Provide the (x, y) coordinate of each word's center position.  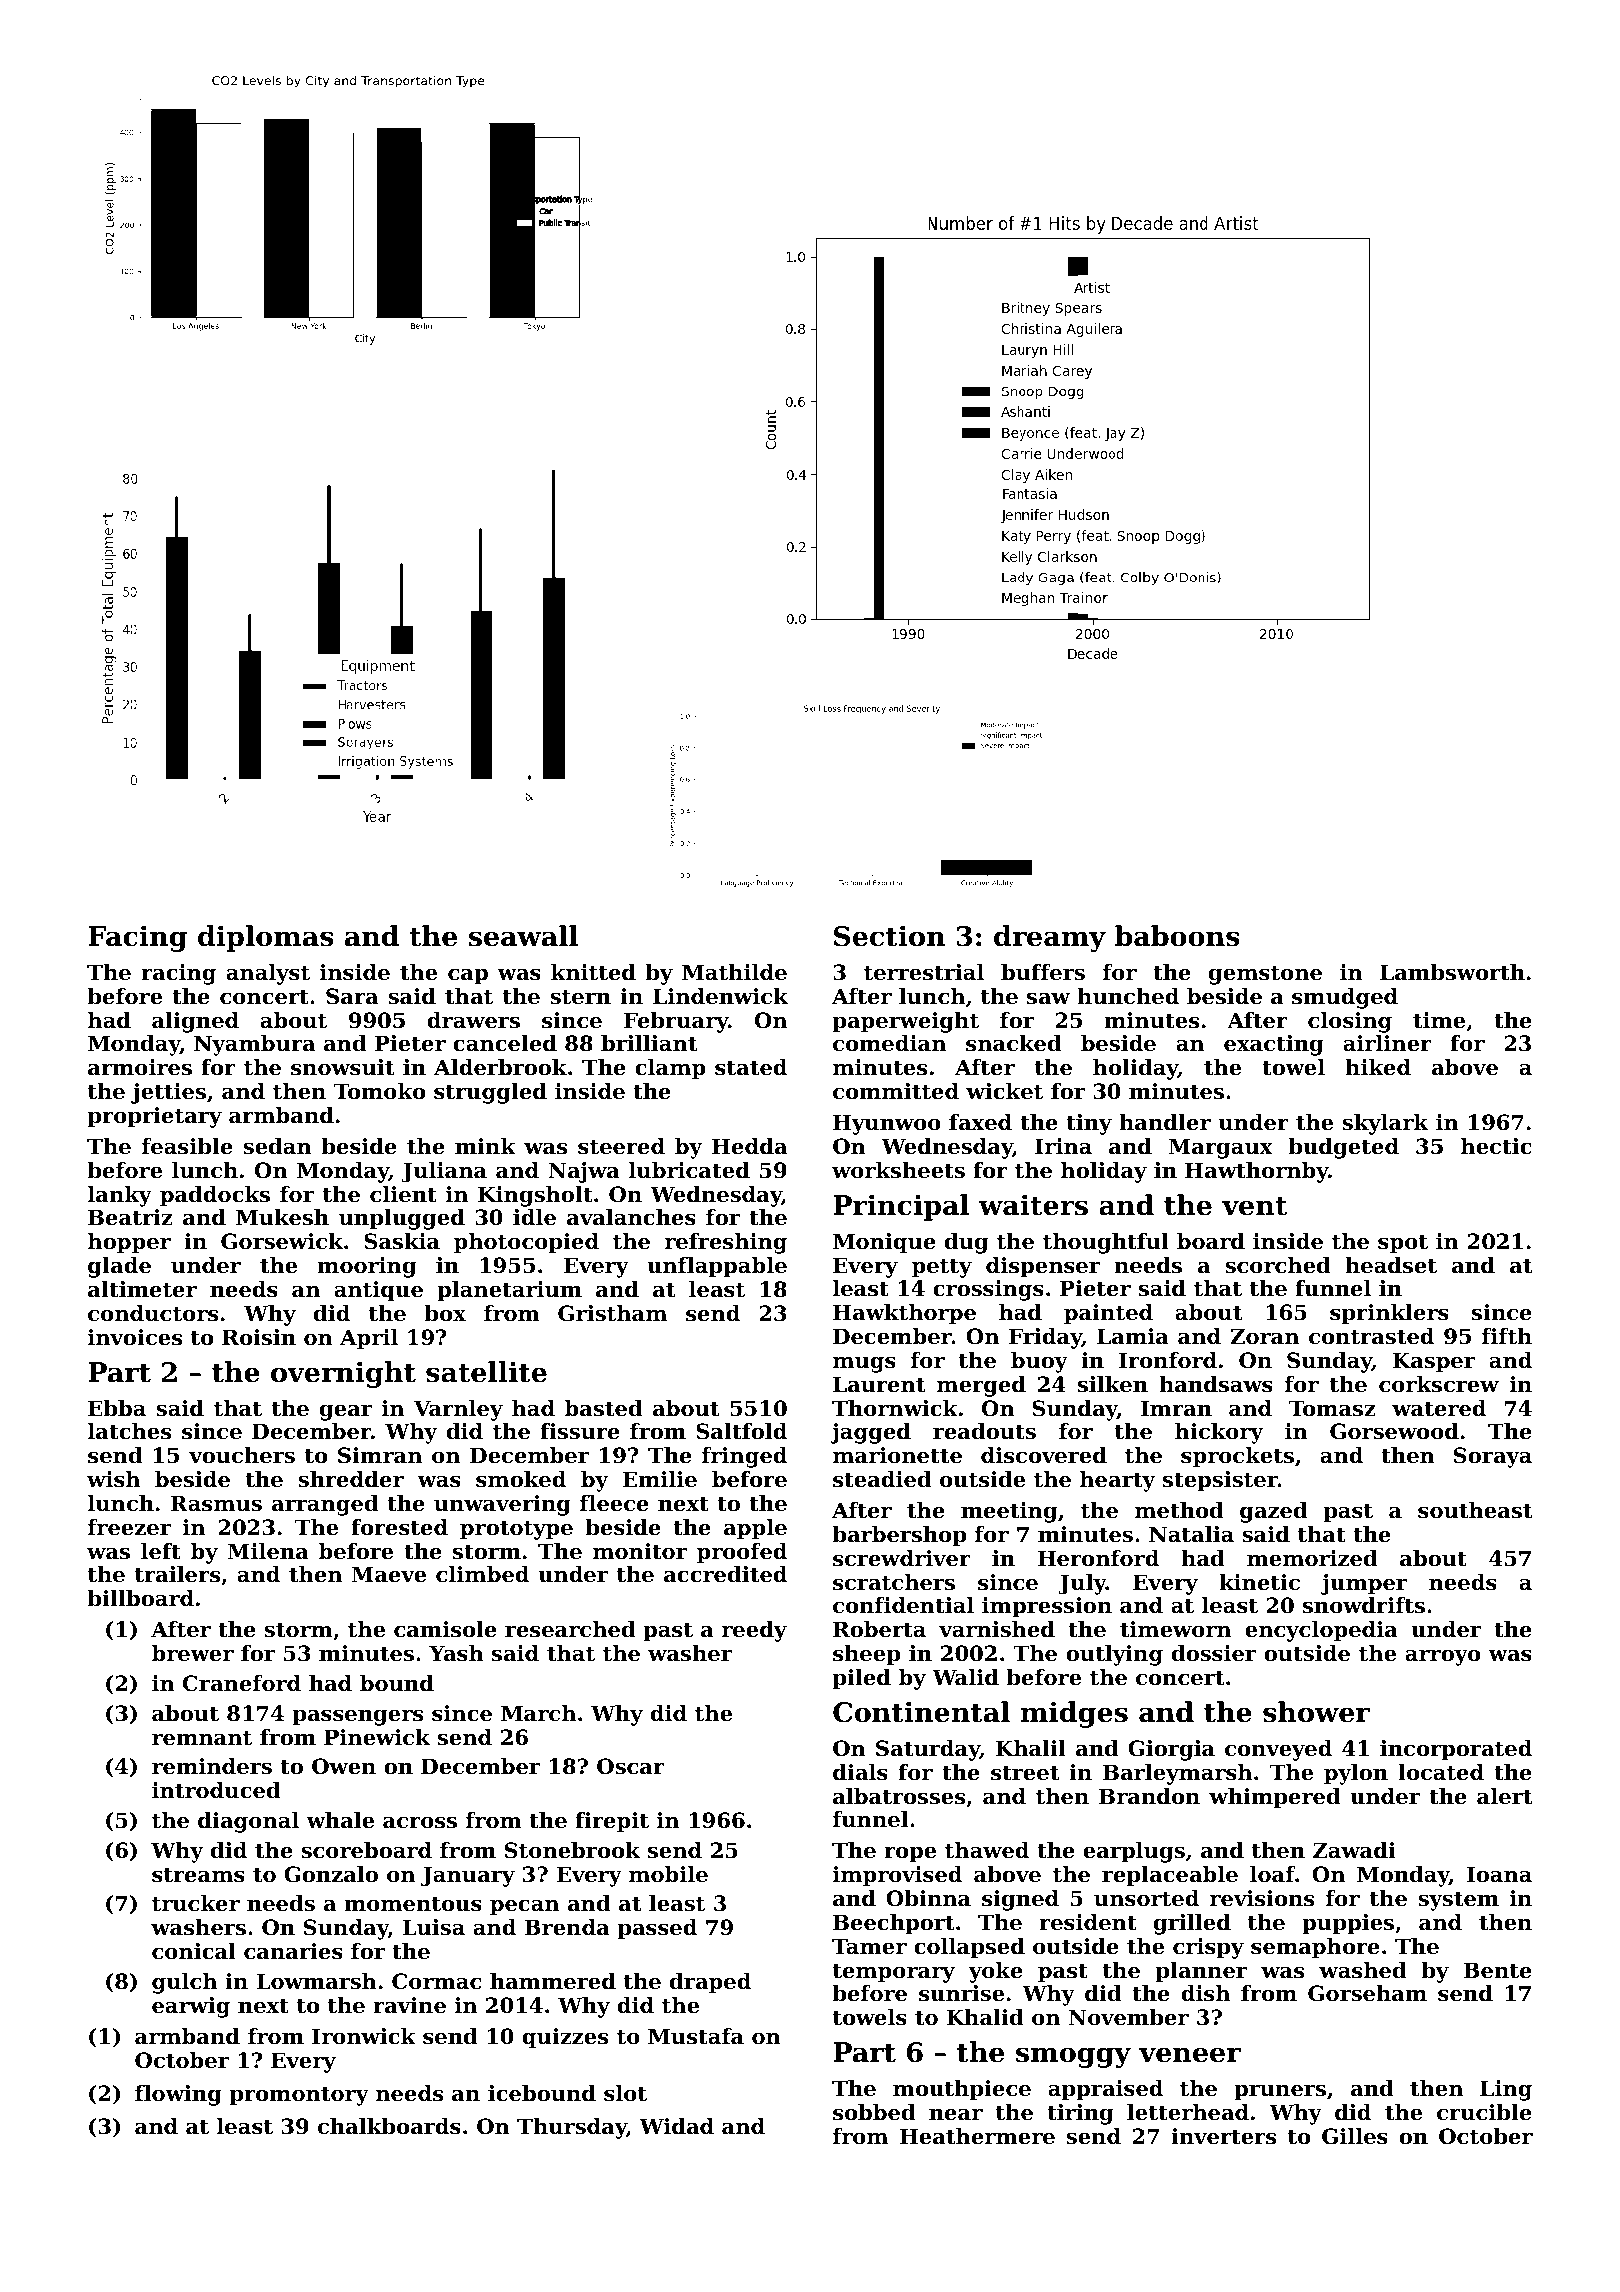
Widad (676, 2126)
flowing (178, 2095)
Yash (456, 1653)
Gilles (1355, 2136)
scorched (1278, 1265)
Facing (137, 938)
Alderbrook (500, 1067)
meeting (1009, 1512)
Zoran (1265, 1336)
